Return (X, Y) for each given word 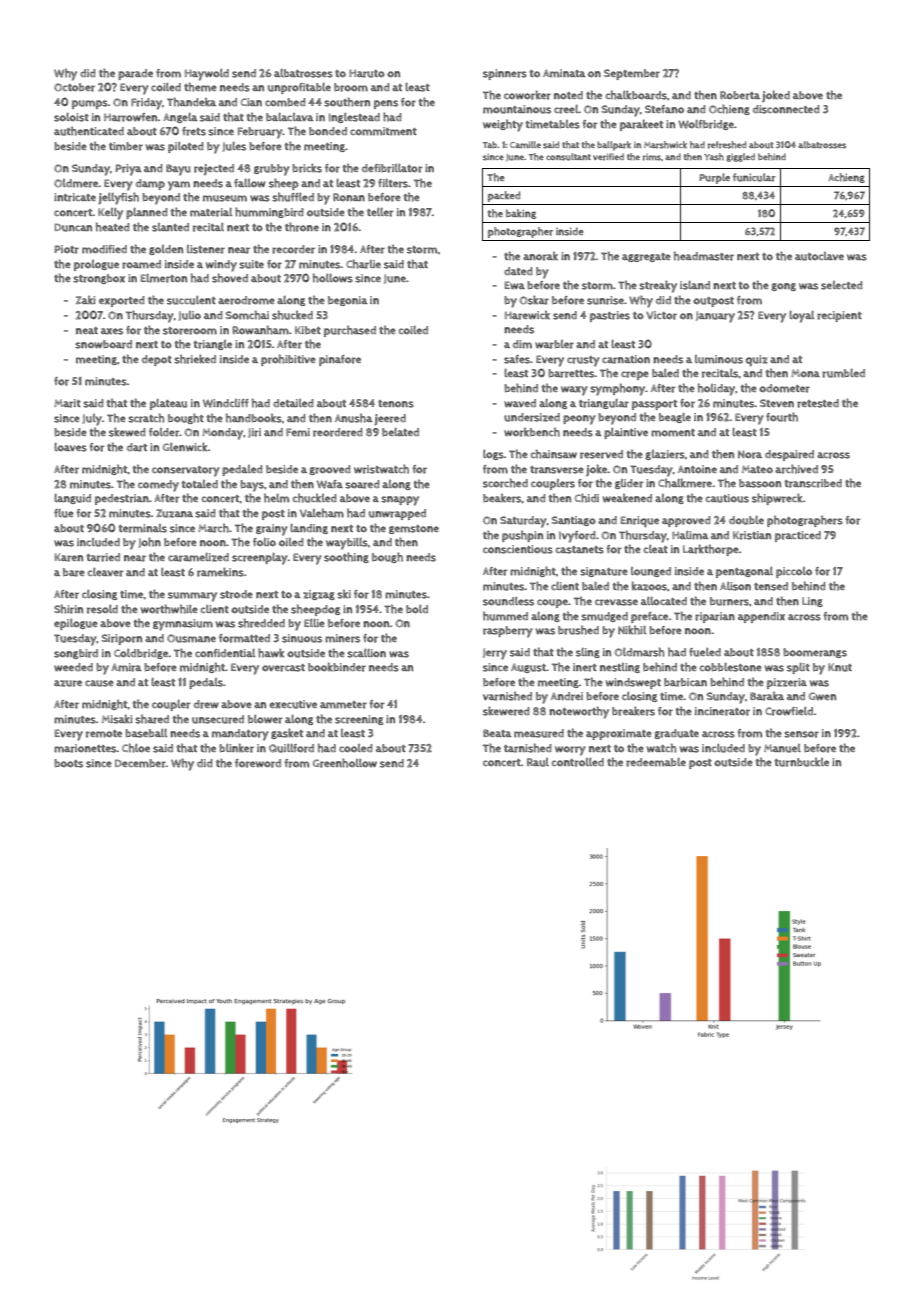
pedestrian (122, 499)
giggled (740, 157)
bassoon (760, 483)
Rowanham (260, 330)
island (695, 285)
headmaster (704, 256)
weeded (73, 667)
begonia (348, 301)
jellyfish (118, 198)
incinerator (722, 711)
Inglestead (354, 118)
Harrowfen (131, 117)
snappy (400, 501)
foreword (258, 763)
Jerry (495, 654)
